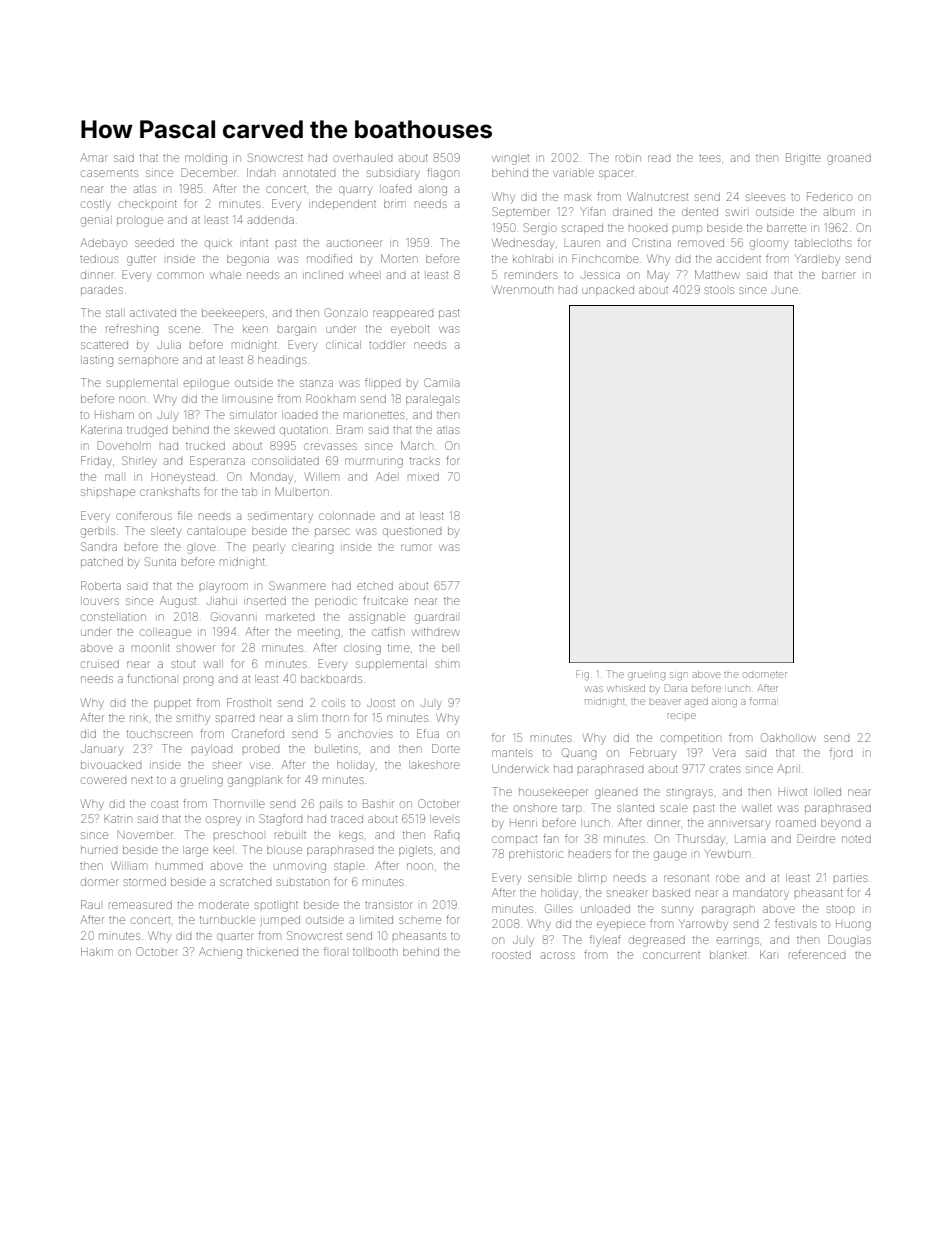 This screenshot has width=952, height=1233. What do you see at coordinates (375, 586) in the screenshot?
I see `etched` at bounding box center [375, 586].
